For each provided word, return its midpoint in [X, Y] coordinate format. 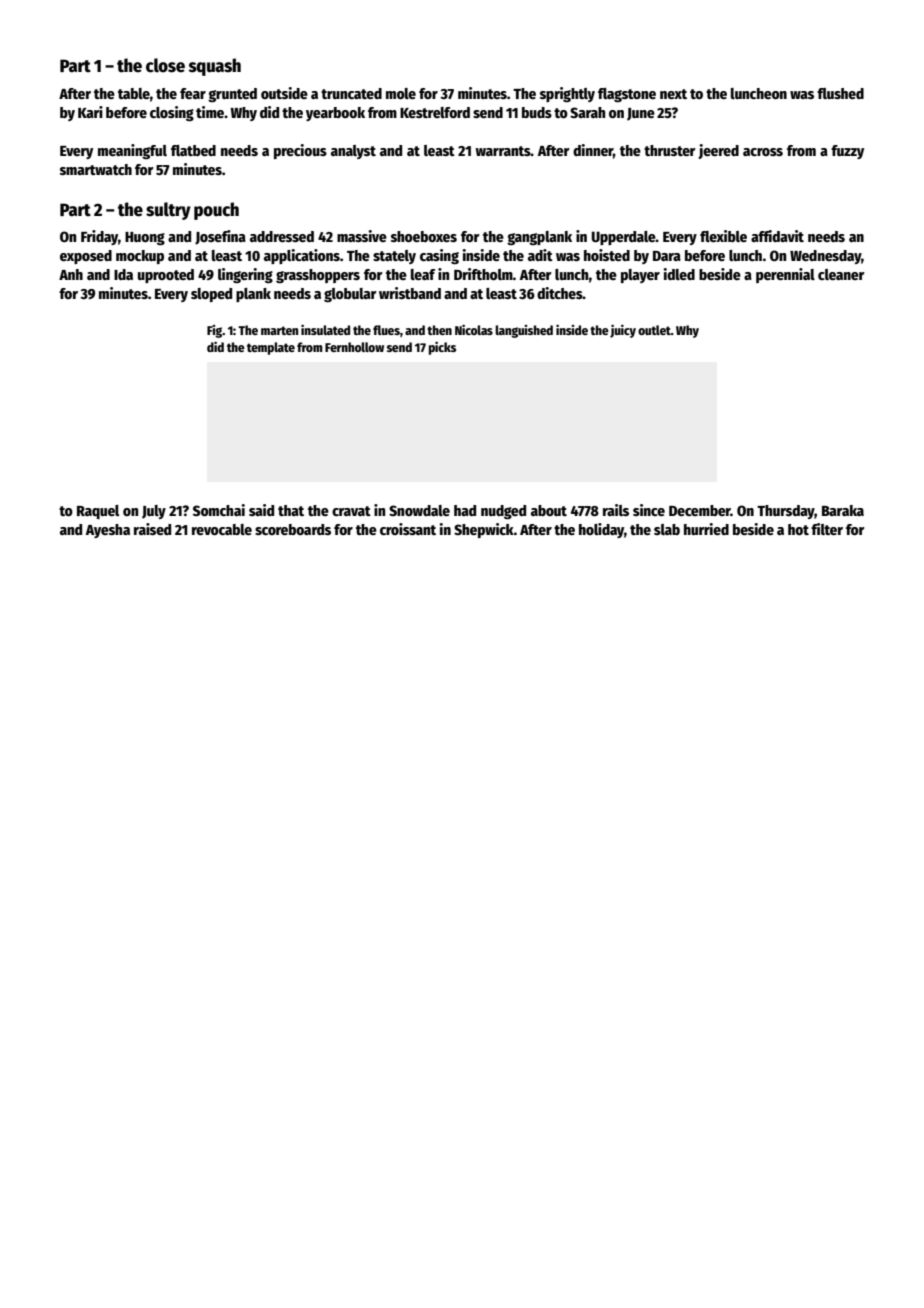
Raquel [98, 512]
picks [442, 348]
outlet [654, 330]
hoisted [607, 255]
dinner [593, 150]
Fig [215, 331]
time [210, 112]
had [465, 510]
